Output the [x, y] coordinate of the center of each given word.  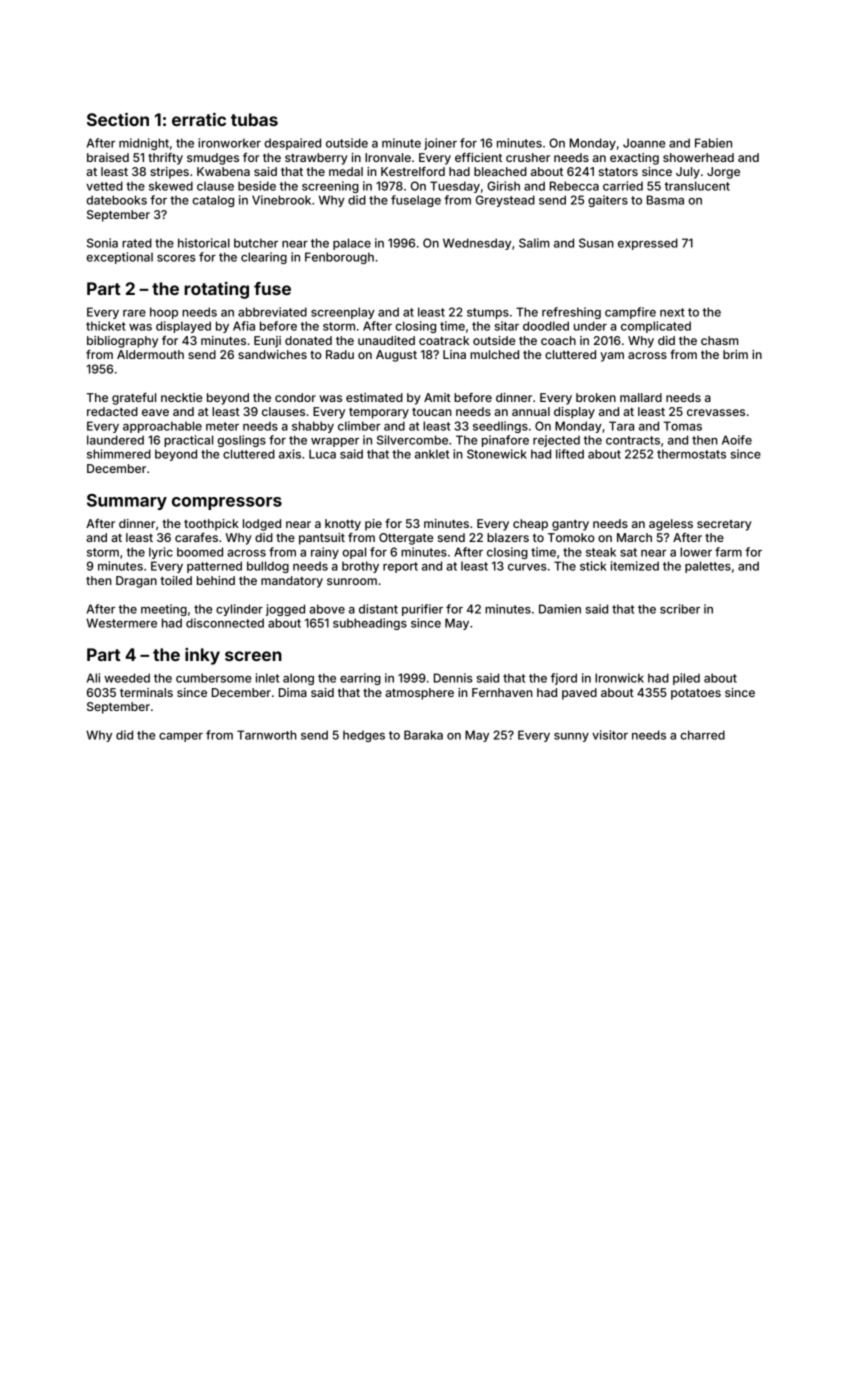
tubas [254, 119]
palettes [708, 567]
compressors [227, 503]
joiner [440, 144]
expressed [648, 244]
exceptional [119, 258]
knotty [343, 525]
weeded [127, 678]
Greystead [505, 201]
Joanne [644, 143]
